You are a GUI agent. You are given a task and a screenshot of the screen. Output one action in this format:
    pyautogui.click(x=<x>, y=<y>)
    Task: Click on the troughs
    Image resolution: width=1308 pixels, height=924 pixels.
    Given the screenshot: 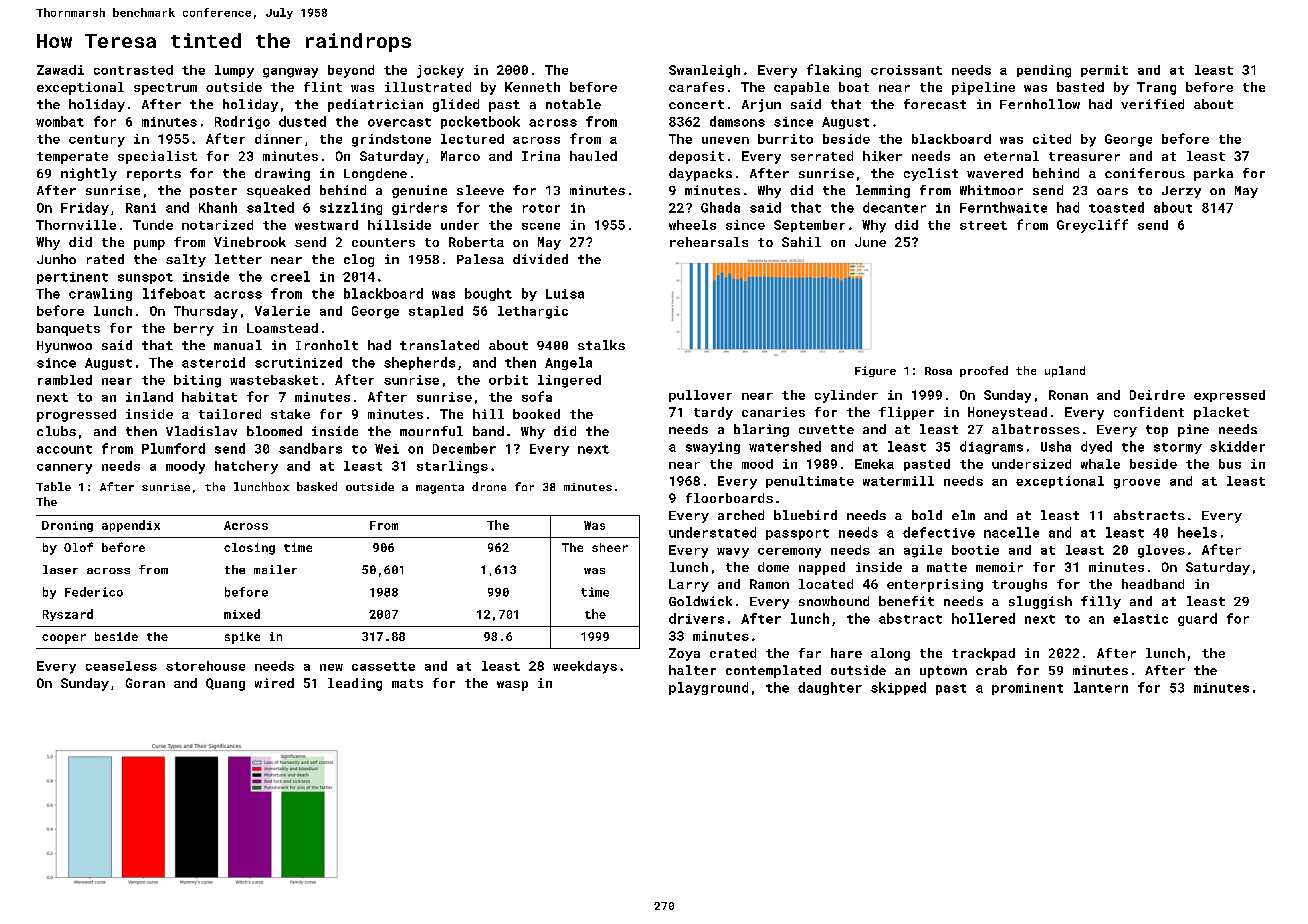 What is the action you would take?
    pyautogui.click(x=1019, y=585)
